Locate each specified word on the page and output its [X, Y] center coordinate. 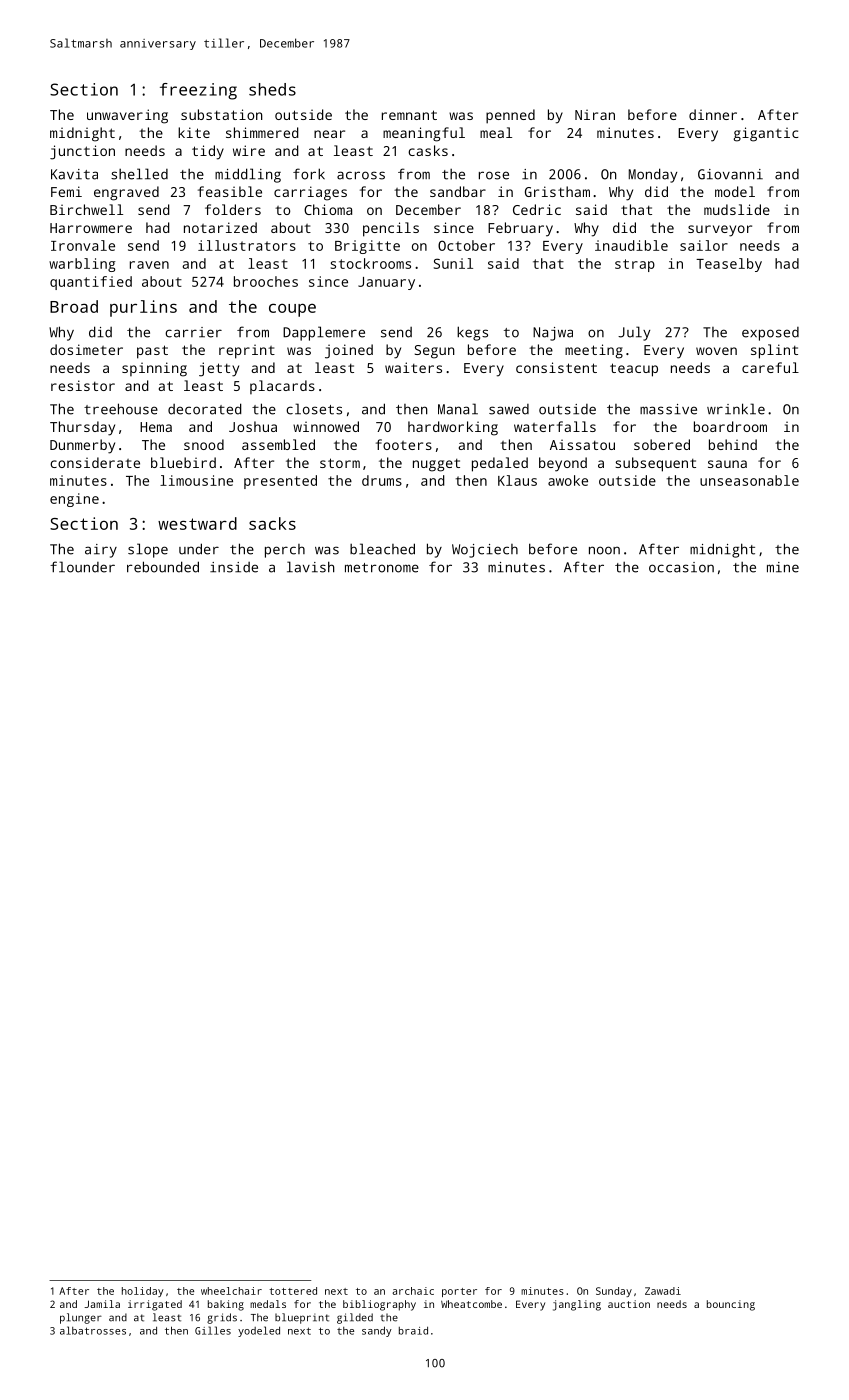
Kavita [74, 174]
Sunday [614, 1292]
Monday [653, 175]
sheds [272, 89]
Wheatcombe [471, 1304]
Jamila [102, 1304]
